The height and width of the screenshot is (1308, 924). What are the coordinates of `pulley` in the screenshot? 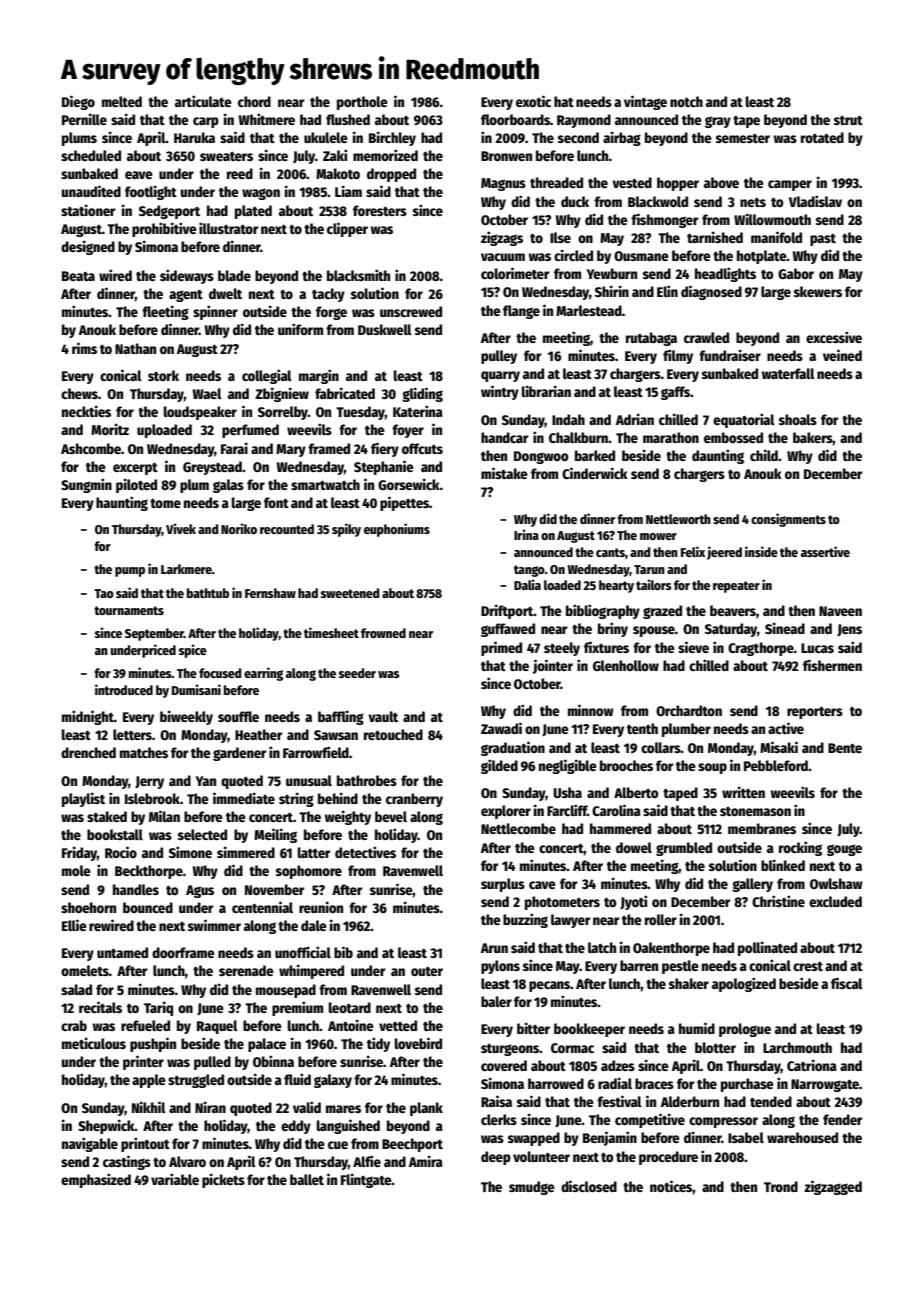 It's located at (499, 357).
